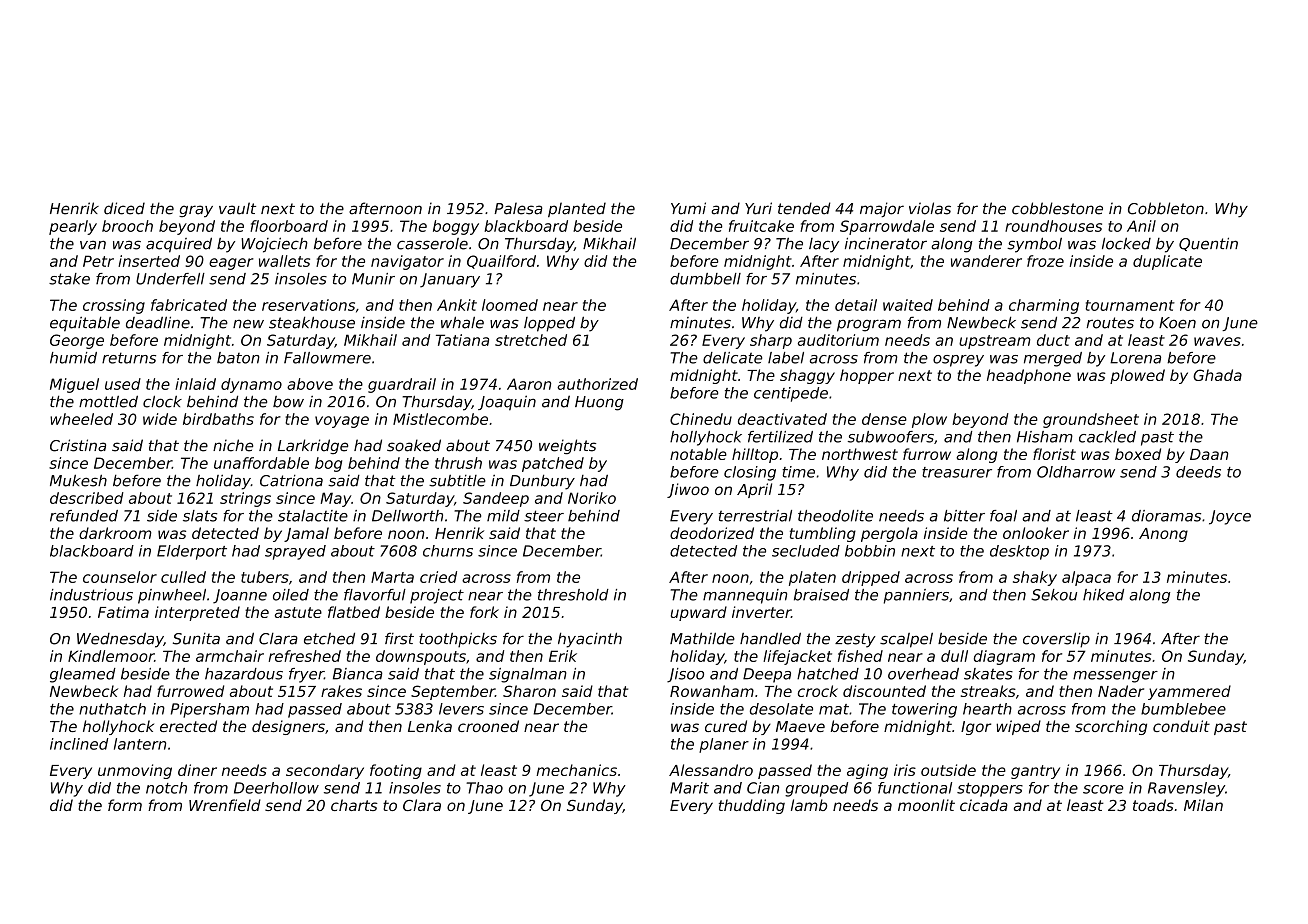 The width and height of the image is (1308, 924). I want to click on hiked, so click(1103, 595).
